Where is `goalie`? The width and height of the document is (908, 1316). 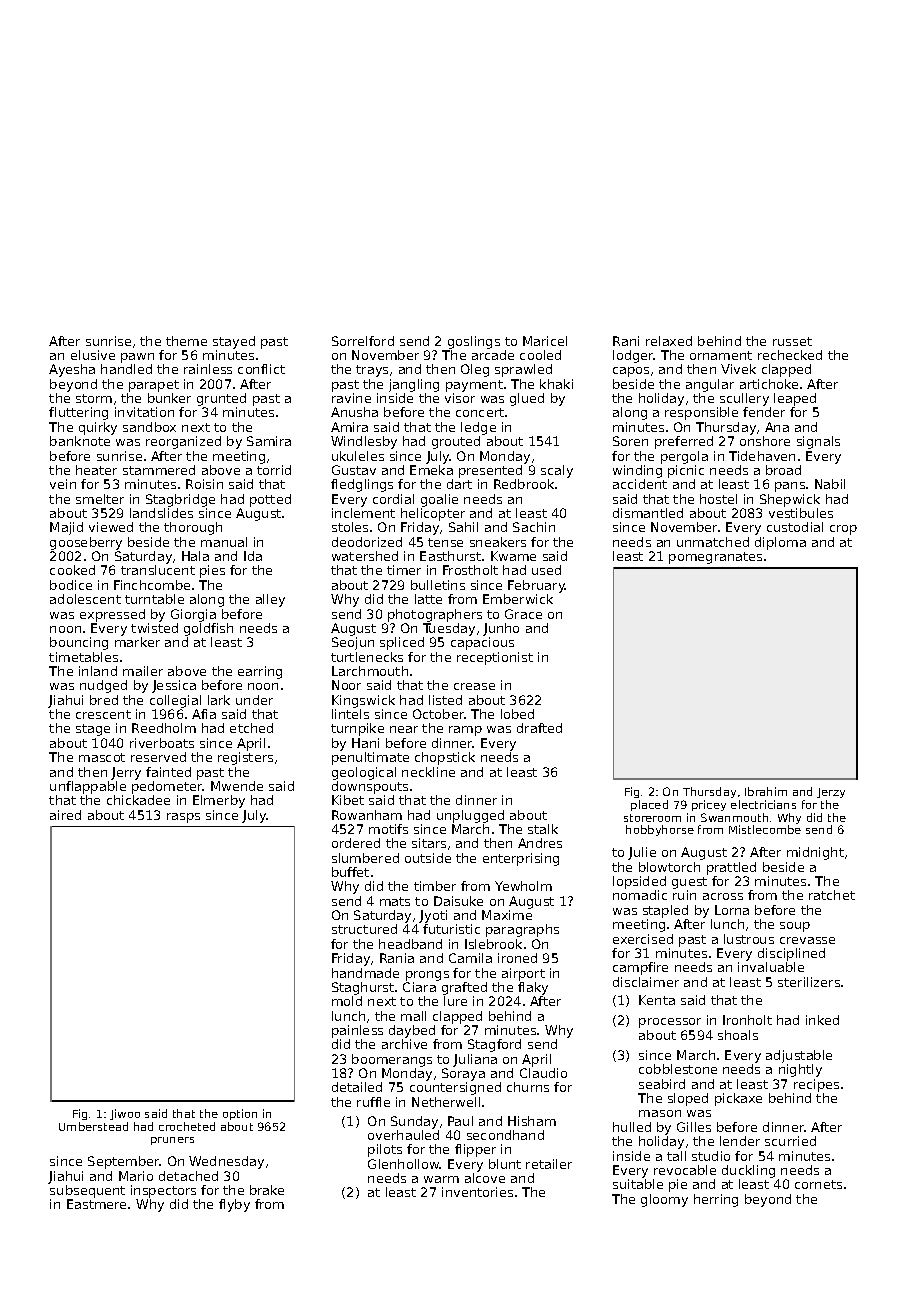
goalie is located at coordinates (439, 500).
